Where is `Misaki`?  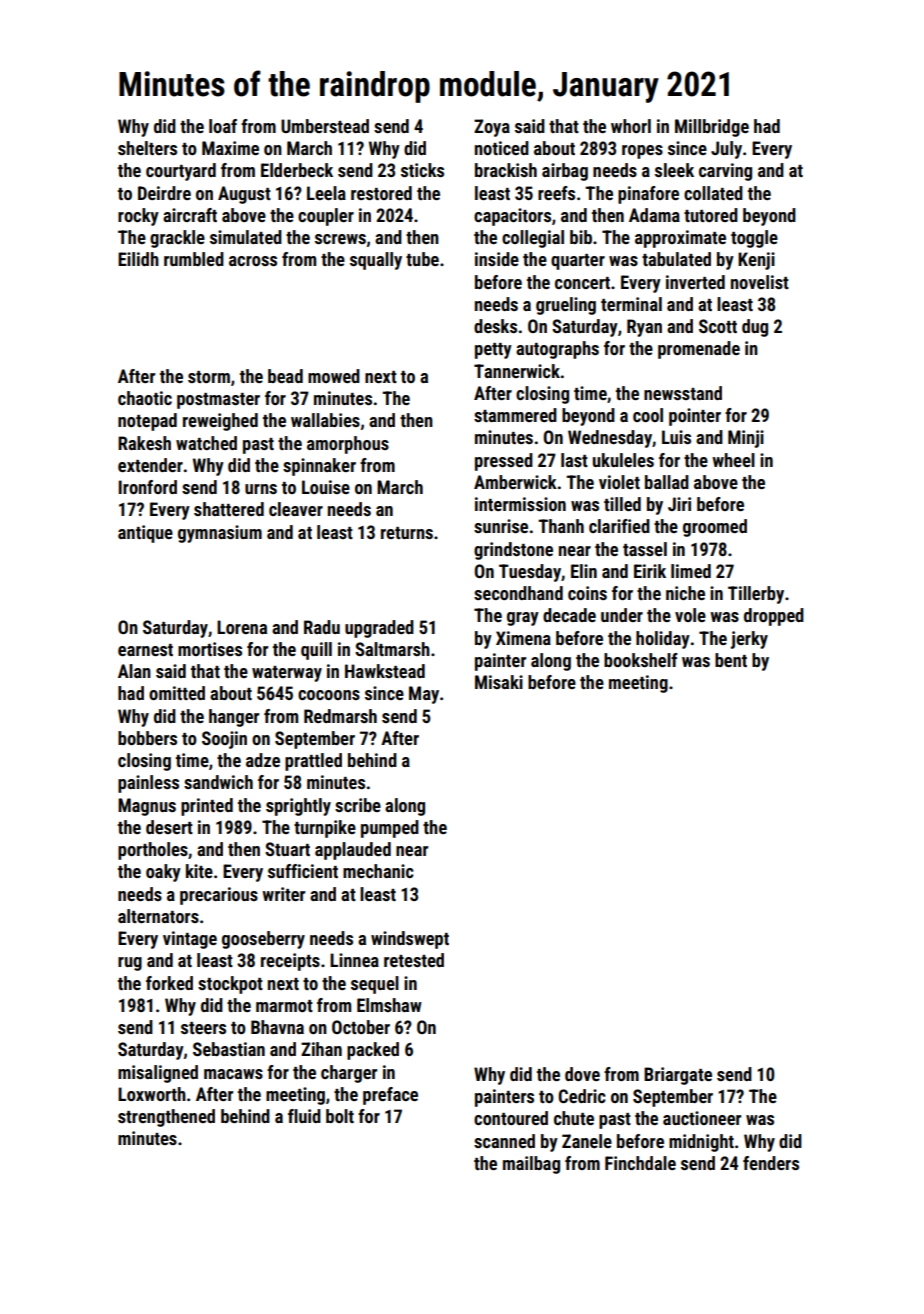 Misaki is located at coordinates (499, 682).
